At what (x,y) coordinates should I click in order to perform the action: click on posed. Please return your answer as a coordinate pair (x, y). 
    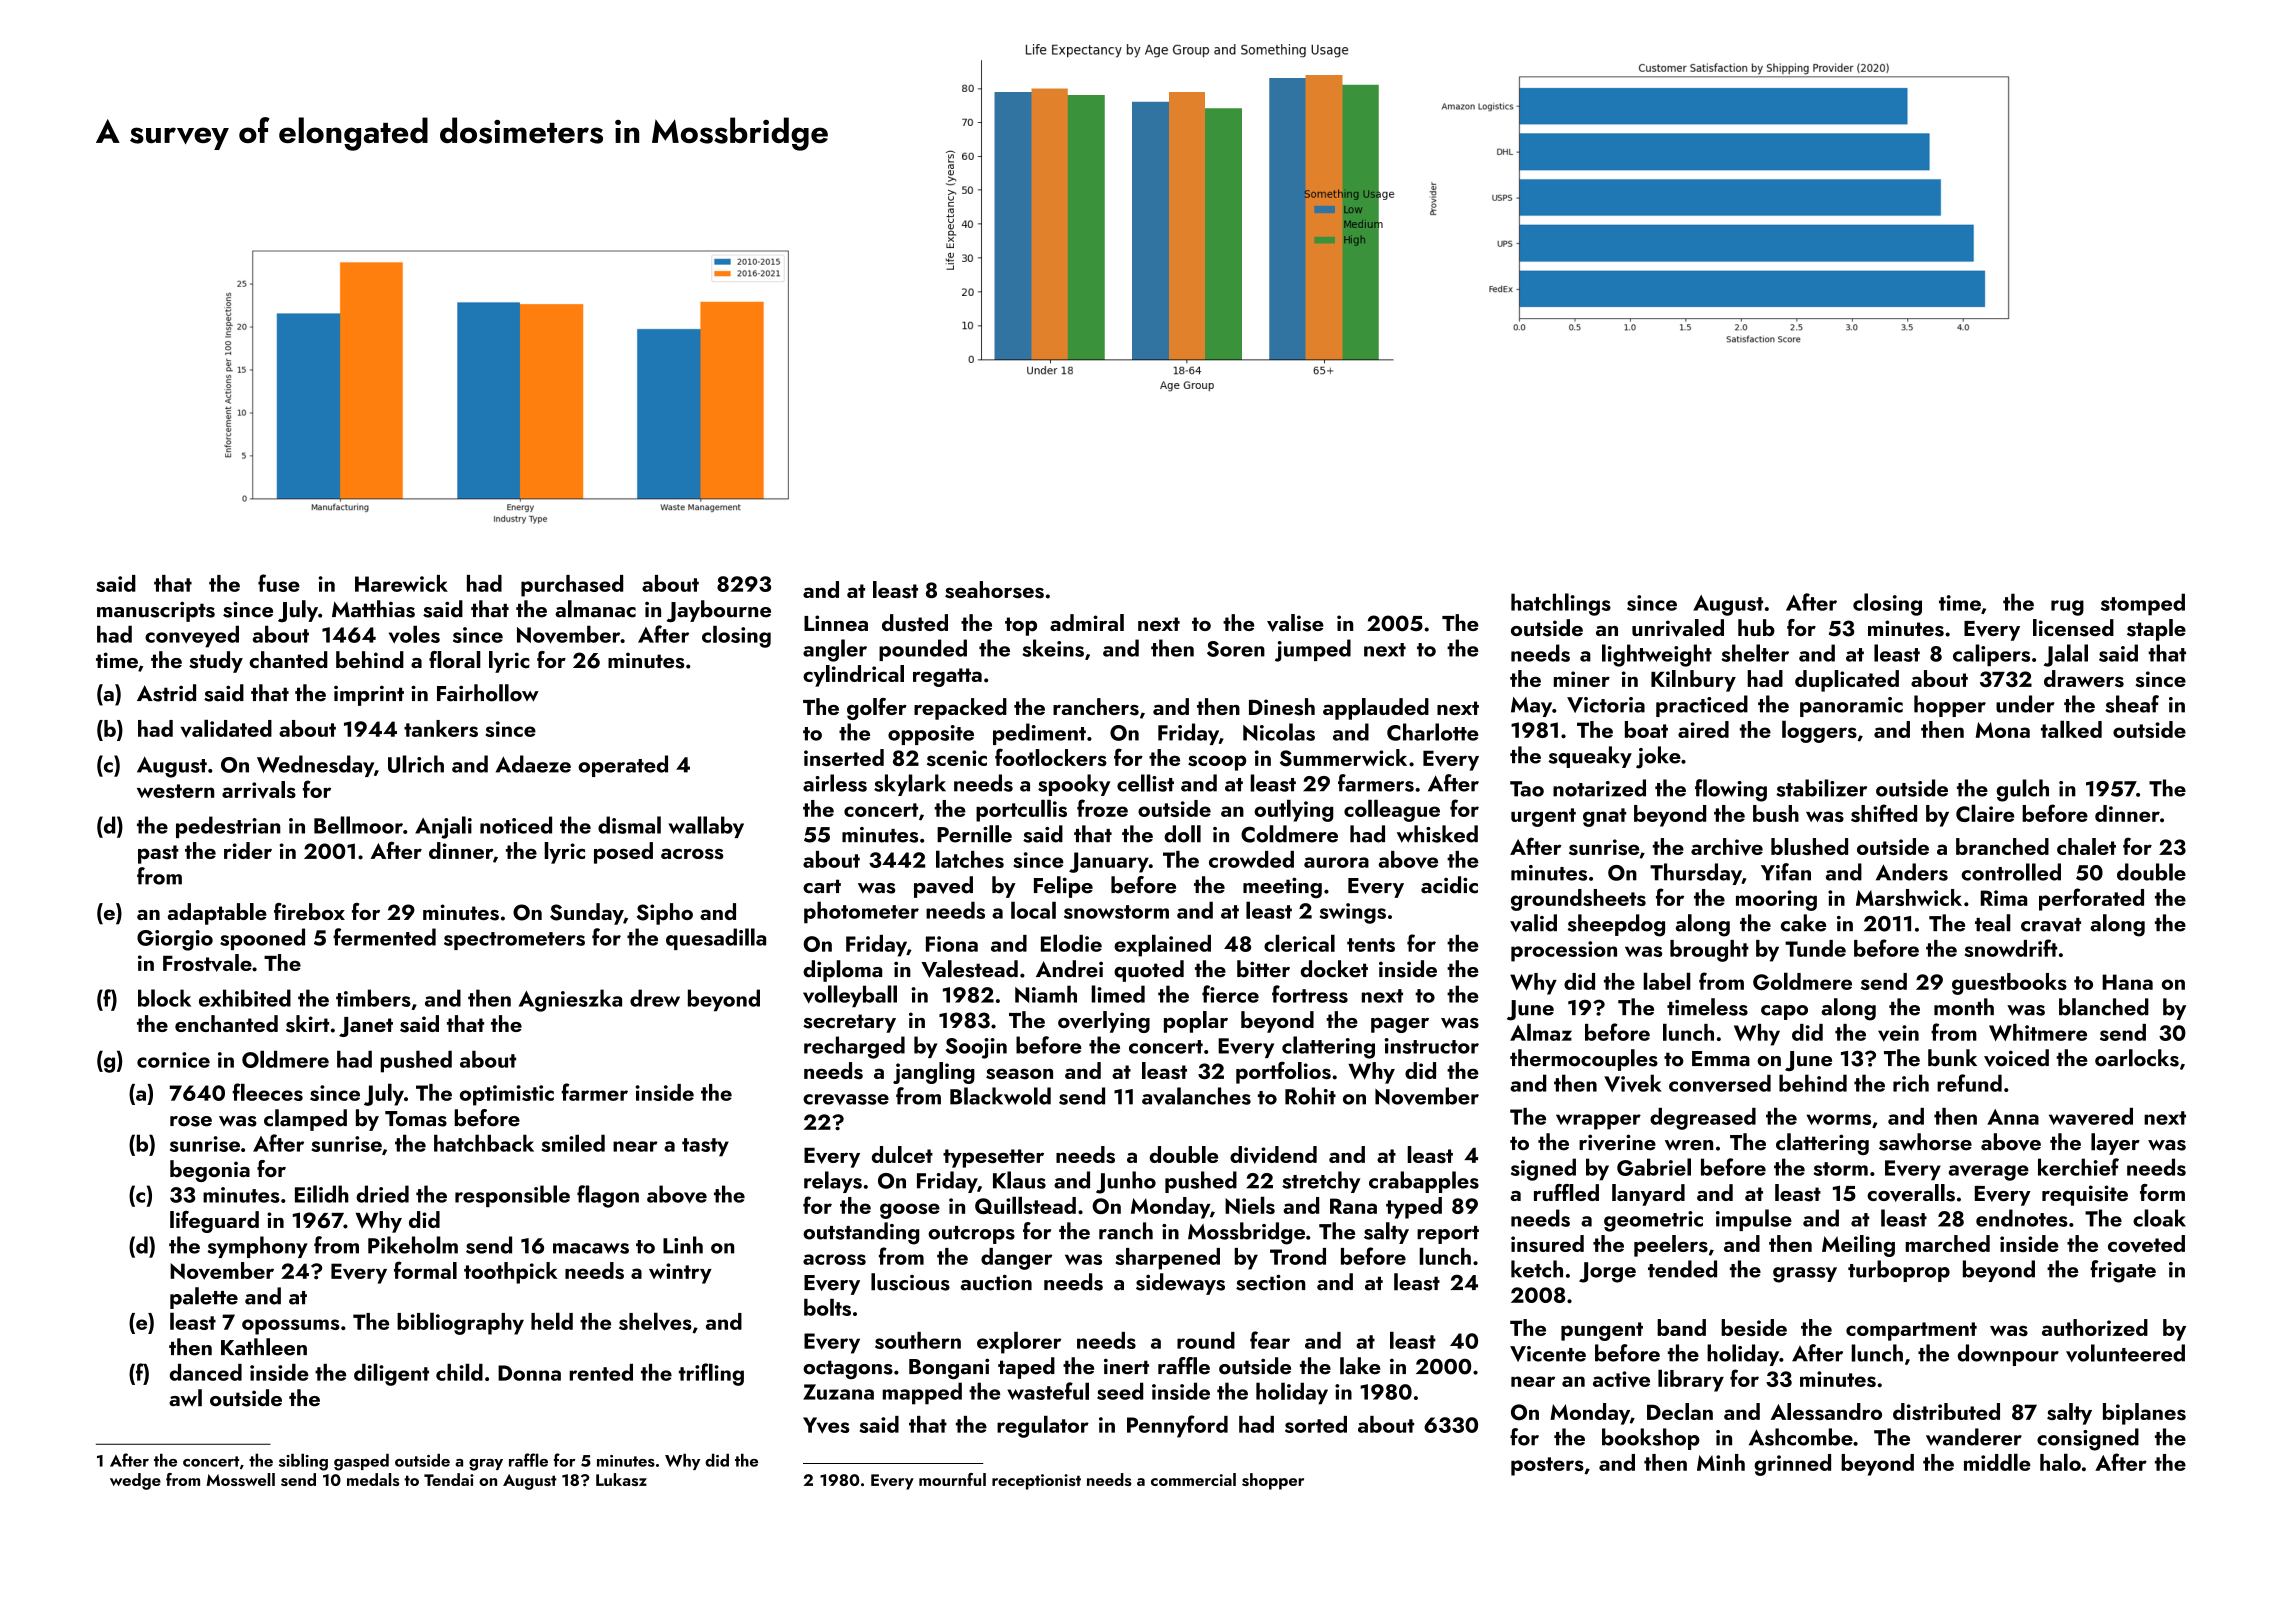
    Looking at the image, I should click on (623, 853).
